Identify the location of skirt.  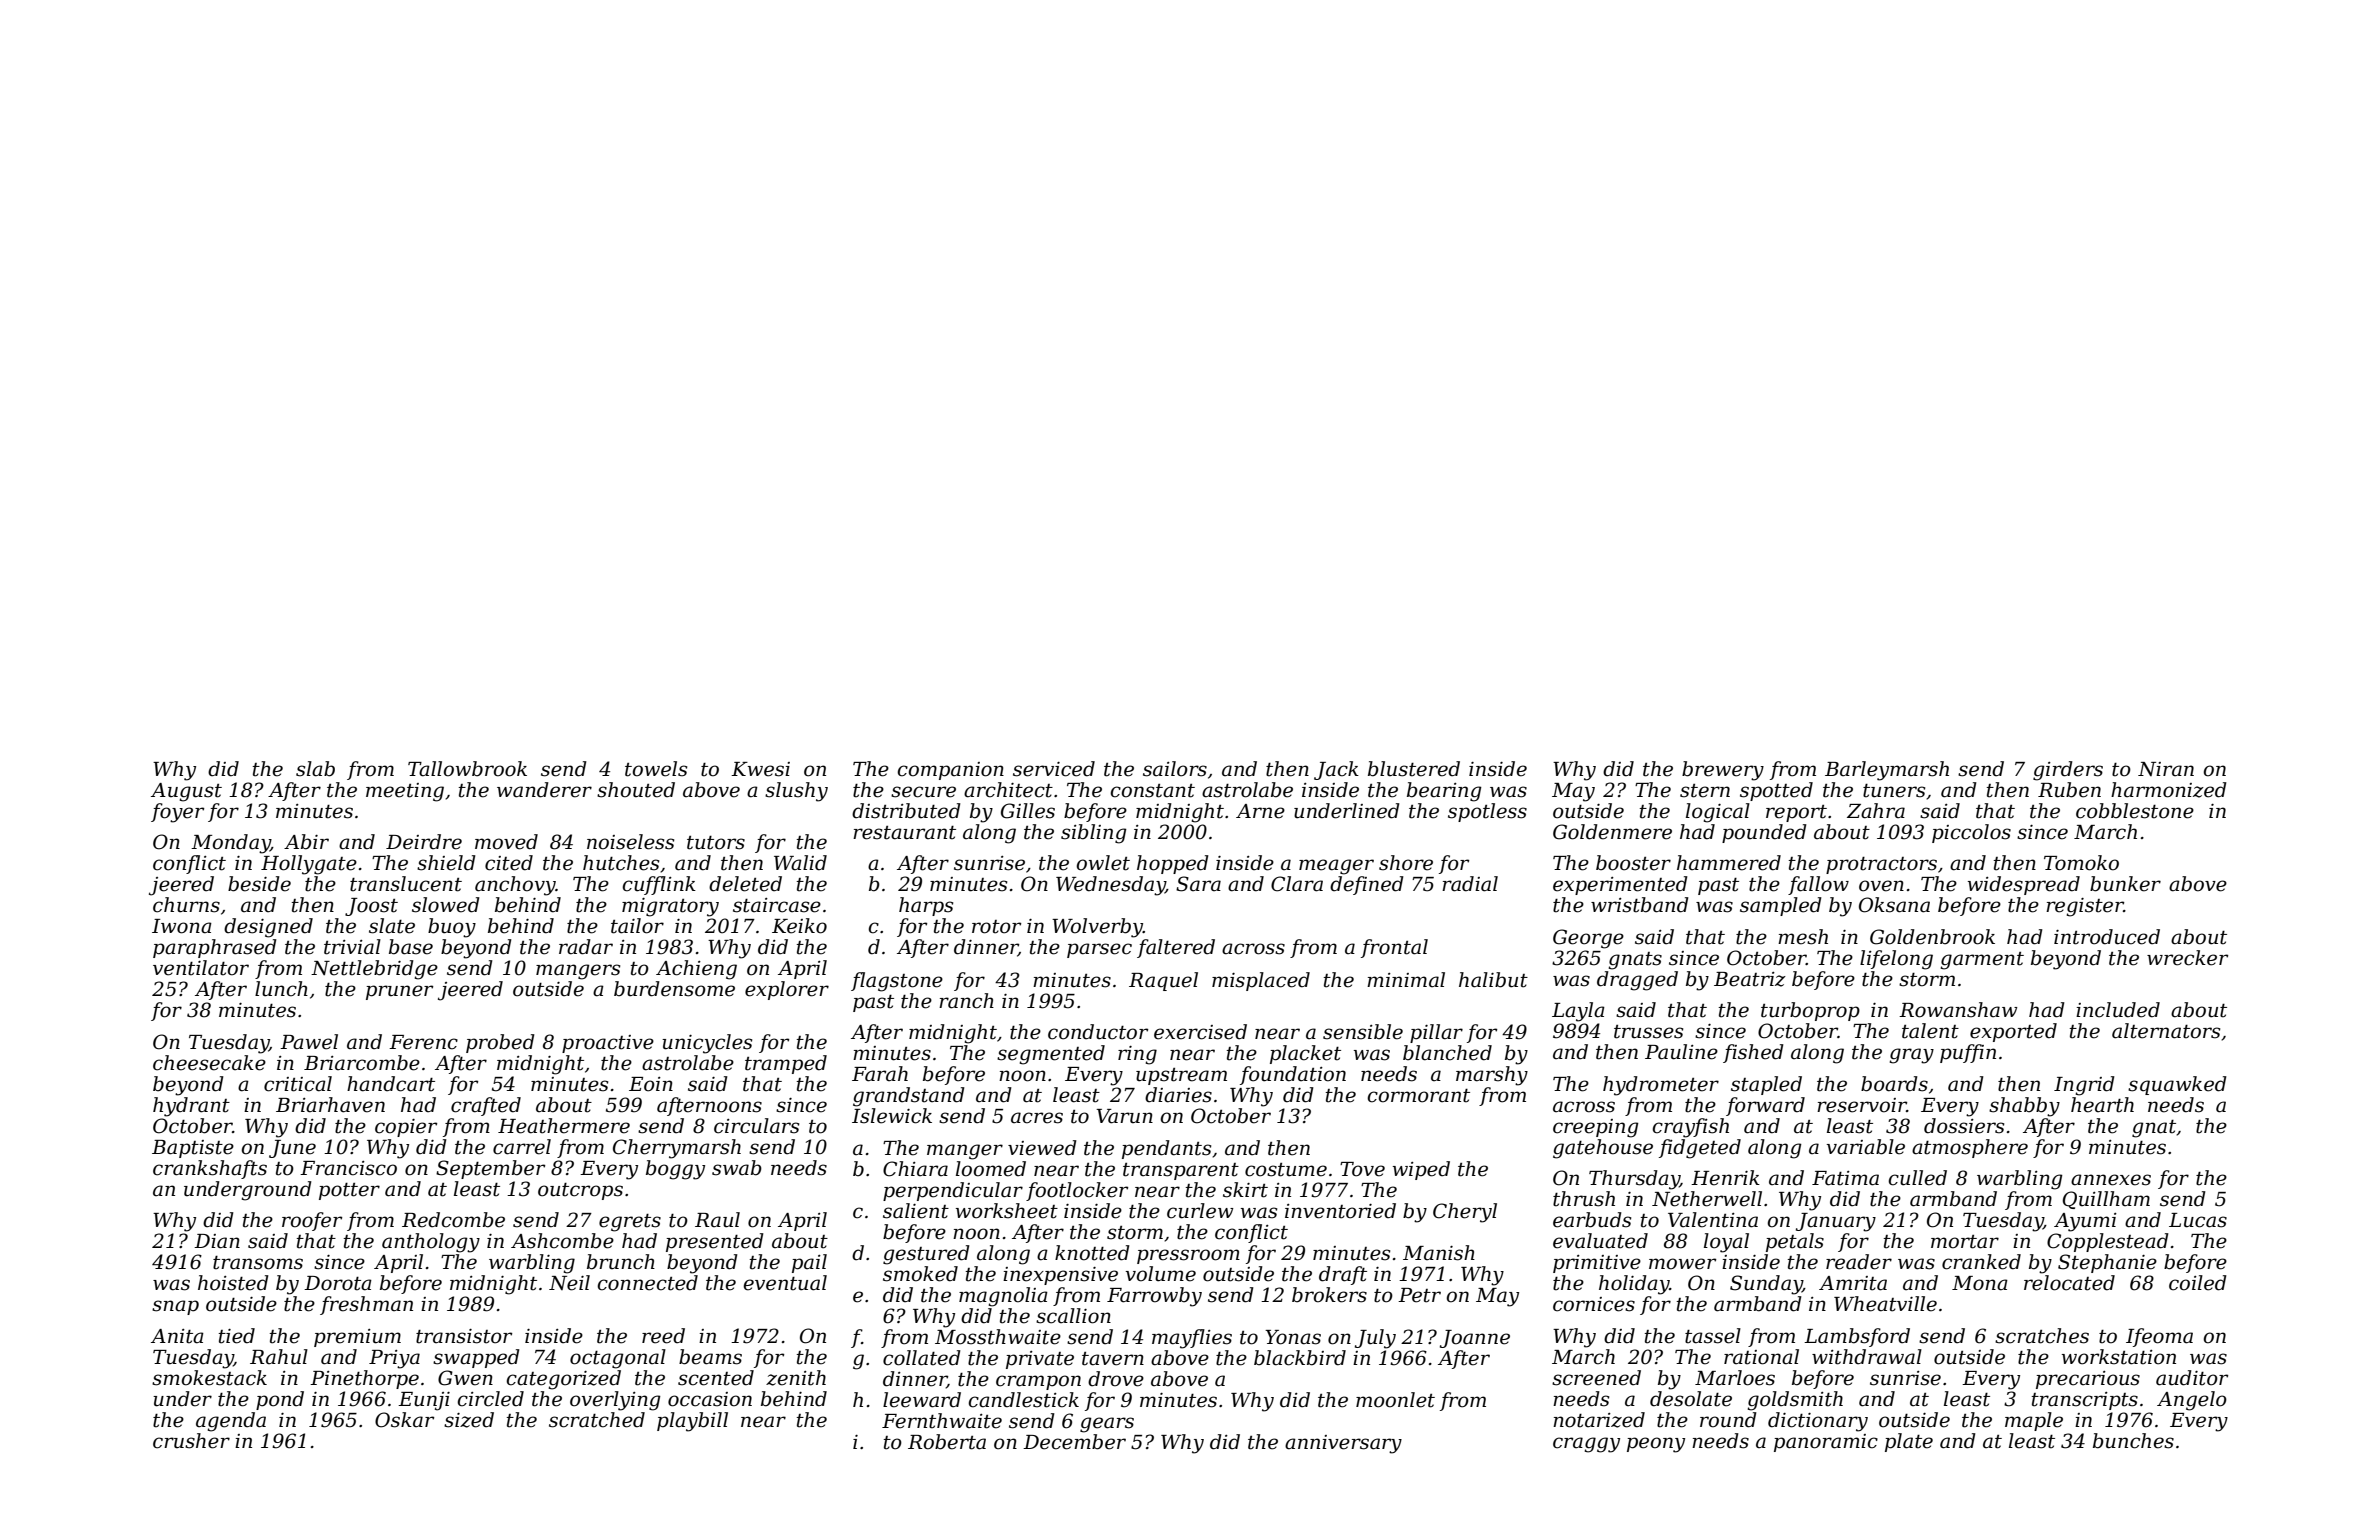
(1245, 1190).
